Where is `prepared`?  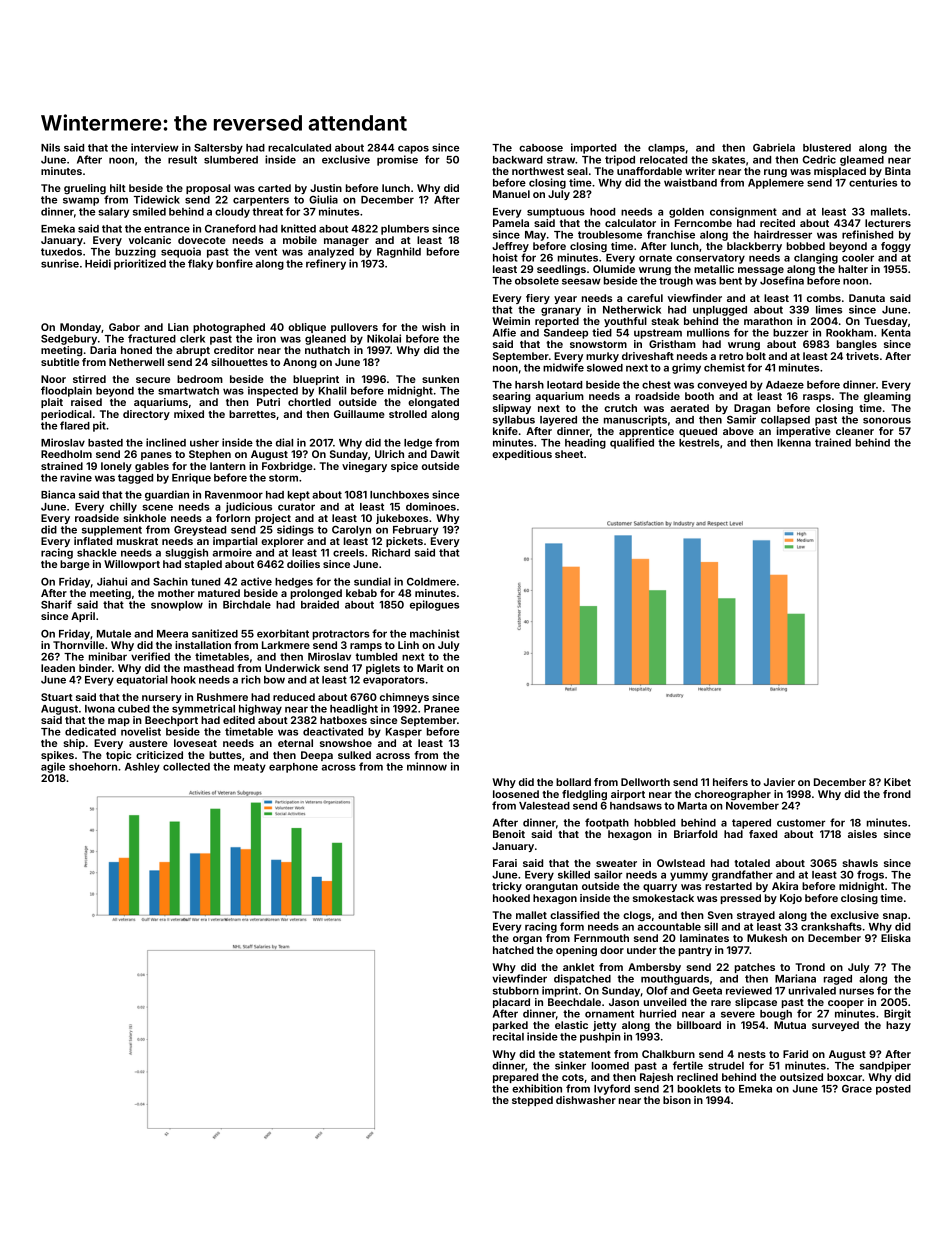 prepared is located at coordinates (515, 1078).
